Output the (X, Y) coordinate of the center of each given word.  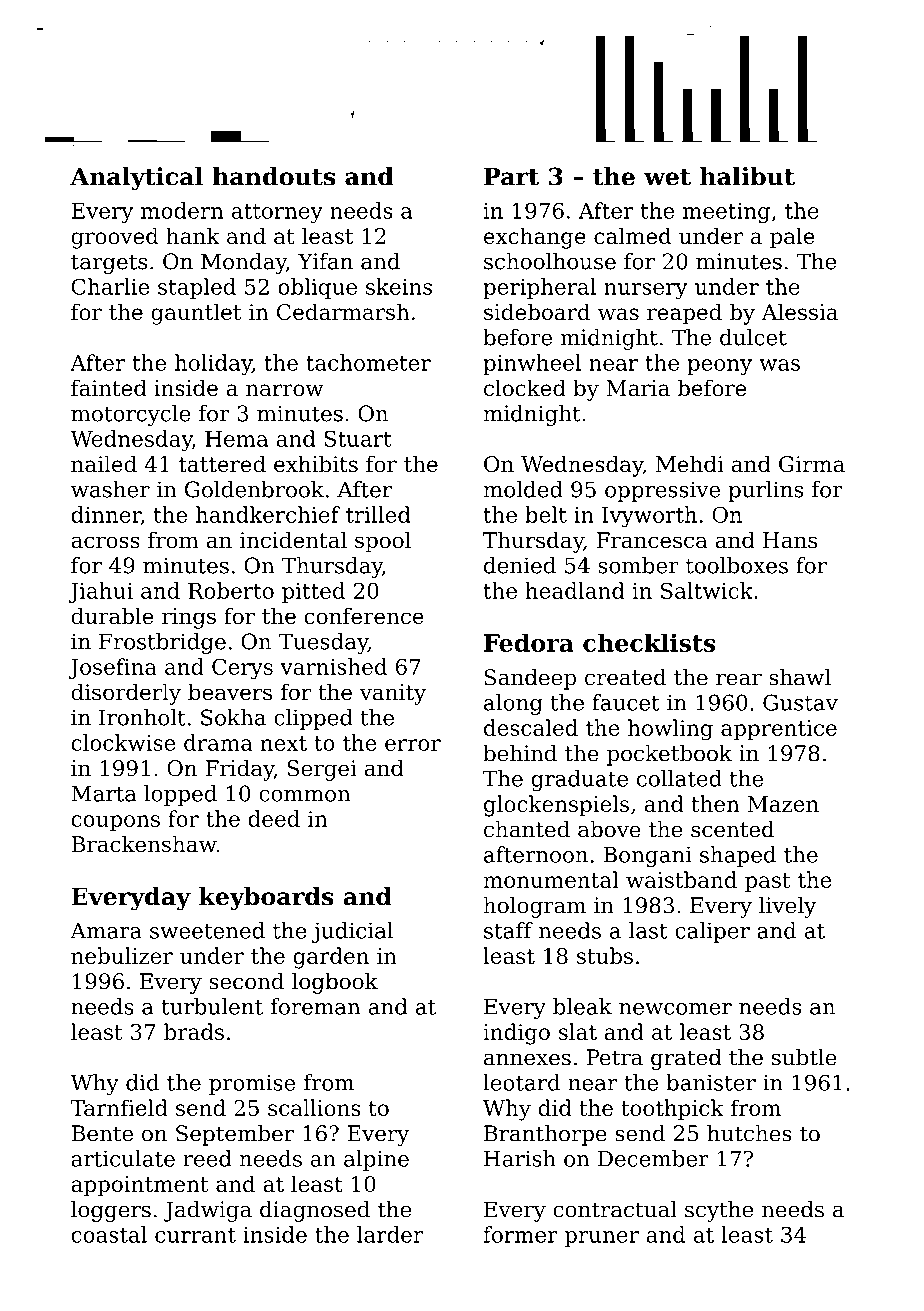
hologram (534, 907)
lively (787, 907)
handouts (273, 176)
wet (667, 177)
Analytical (136, 179)
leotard (521, 1082)
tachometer (368, 362)
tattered (222, 463)
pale (792, 238)
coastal (109, 1234)
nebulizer (122, 955)
